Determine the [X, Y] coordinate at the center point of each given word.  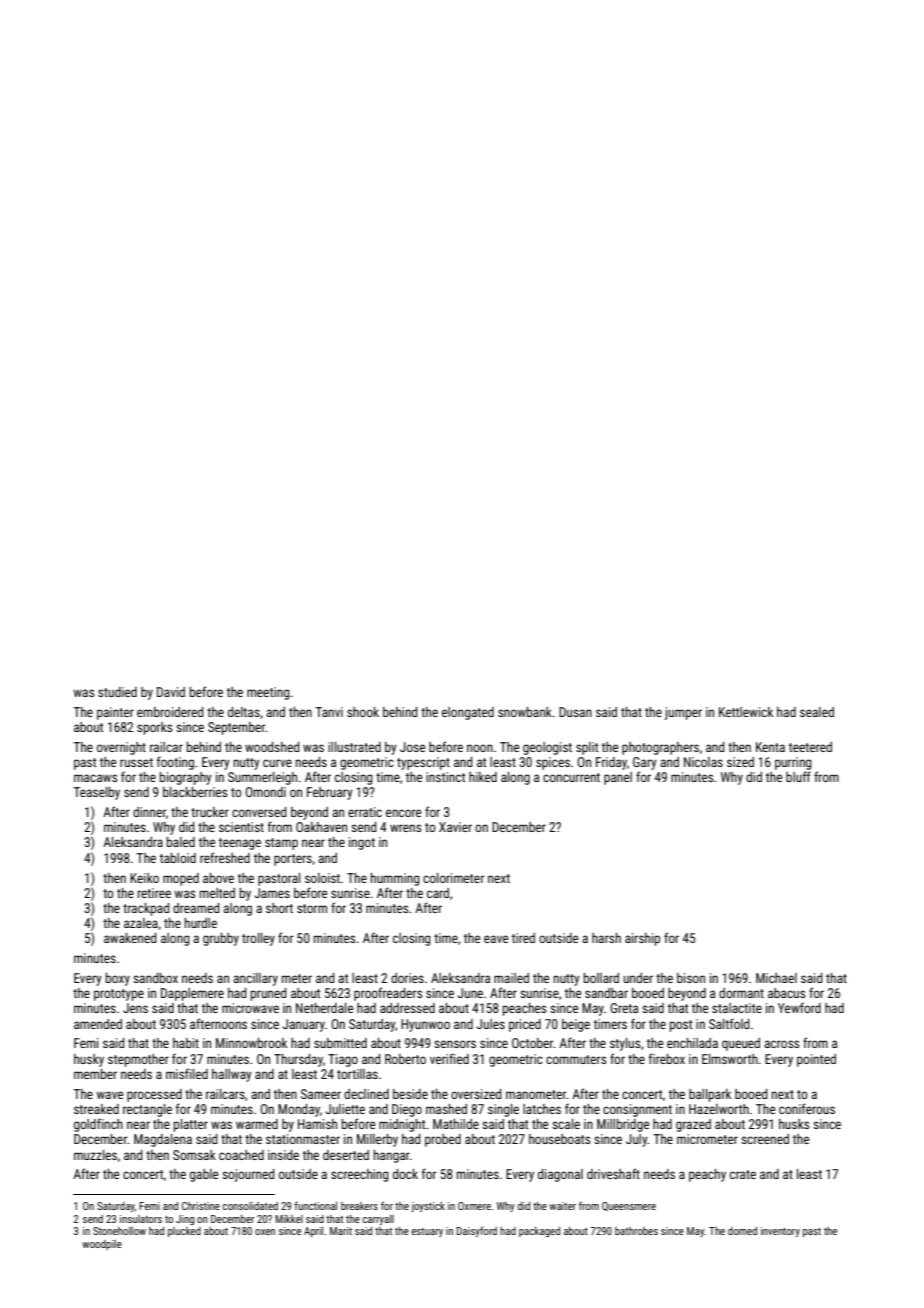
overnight [121, 748]
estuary [427, 1232]
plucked [184, 1232]
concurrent [571, 777]
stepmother [138, 1060]
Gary [645, 763]
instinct [445, 777]
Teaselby [96, 793]
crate [743, 1174]
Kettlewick [746, 712]
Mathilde [456, 1124]
